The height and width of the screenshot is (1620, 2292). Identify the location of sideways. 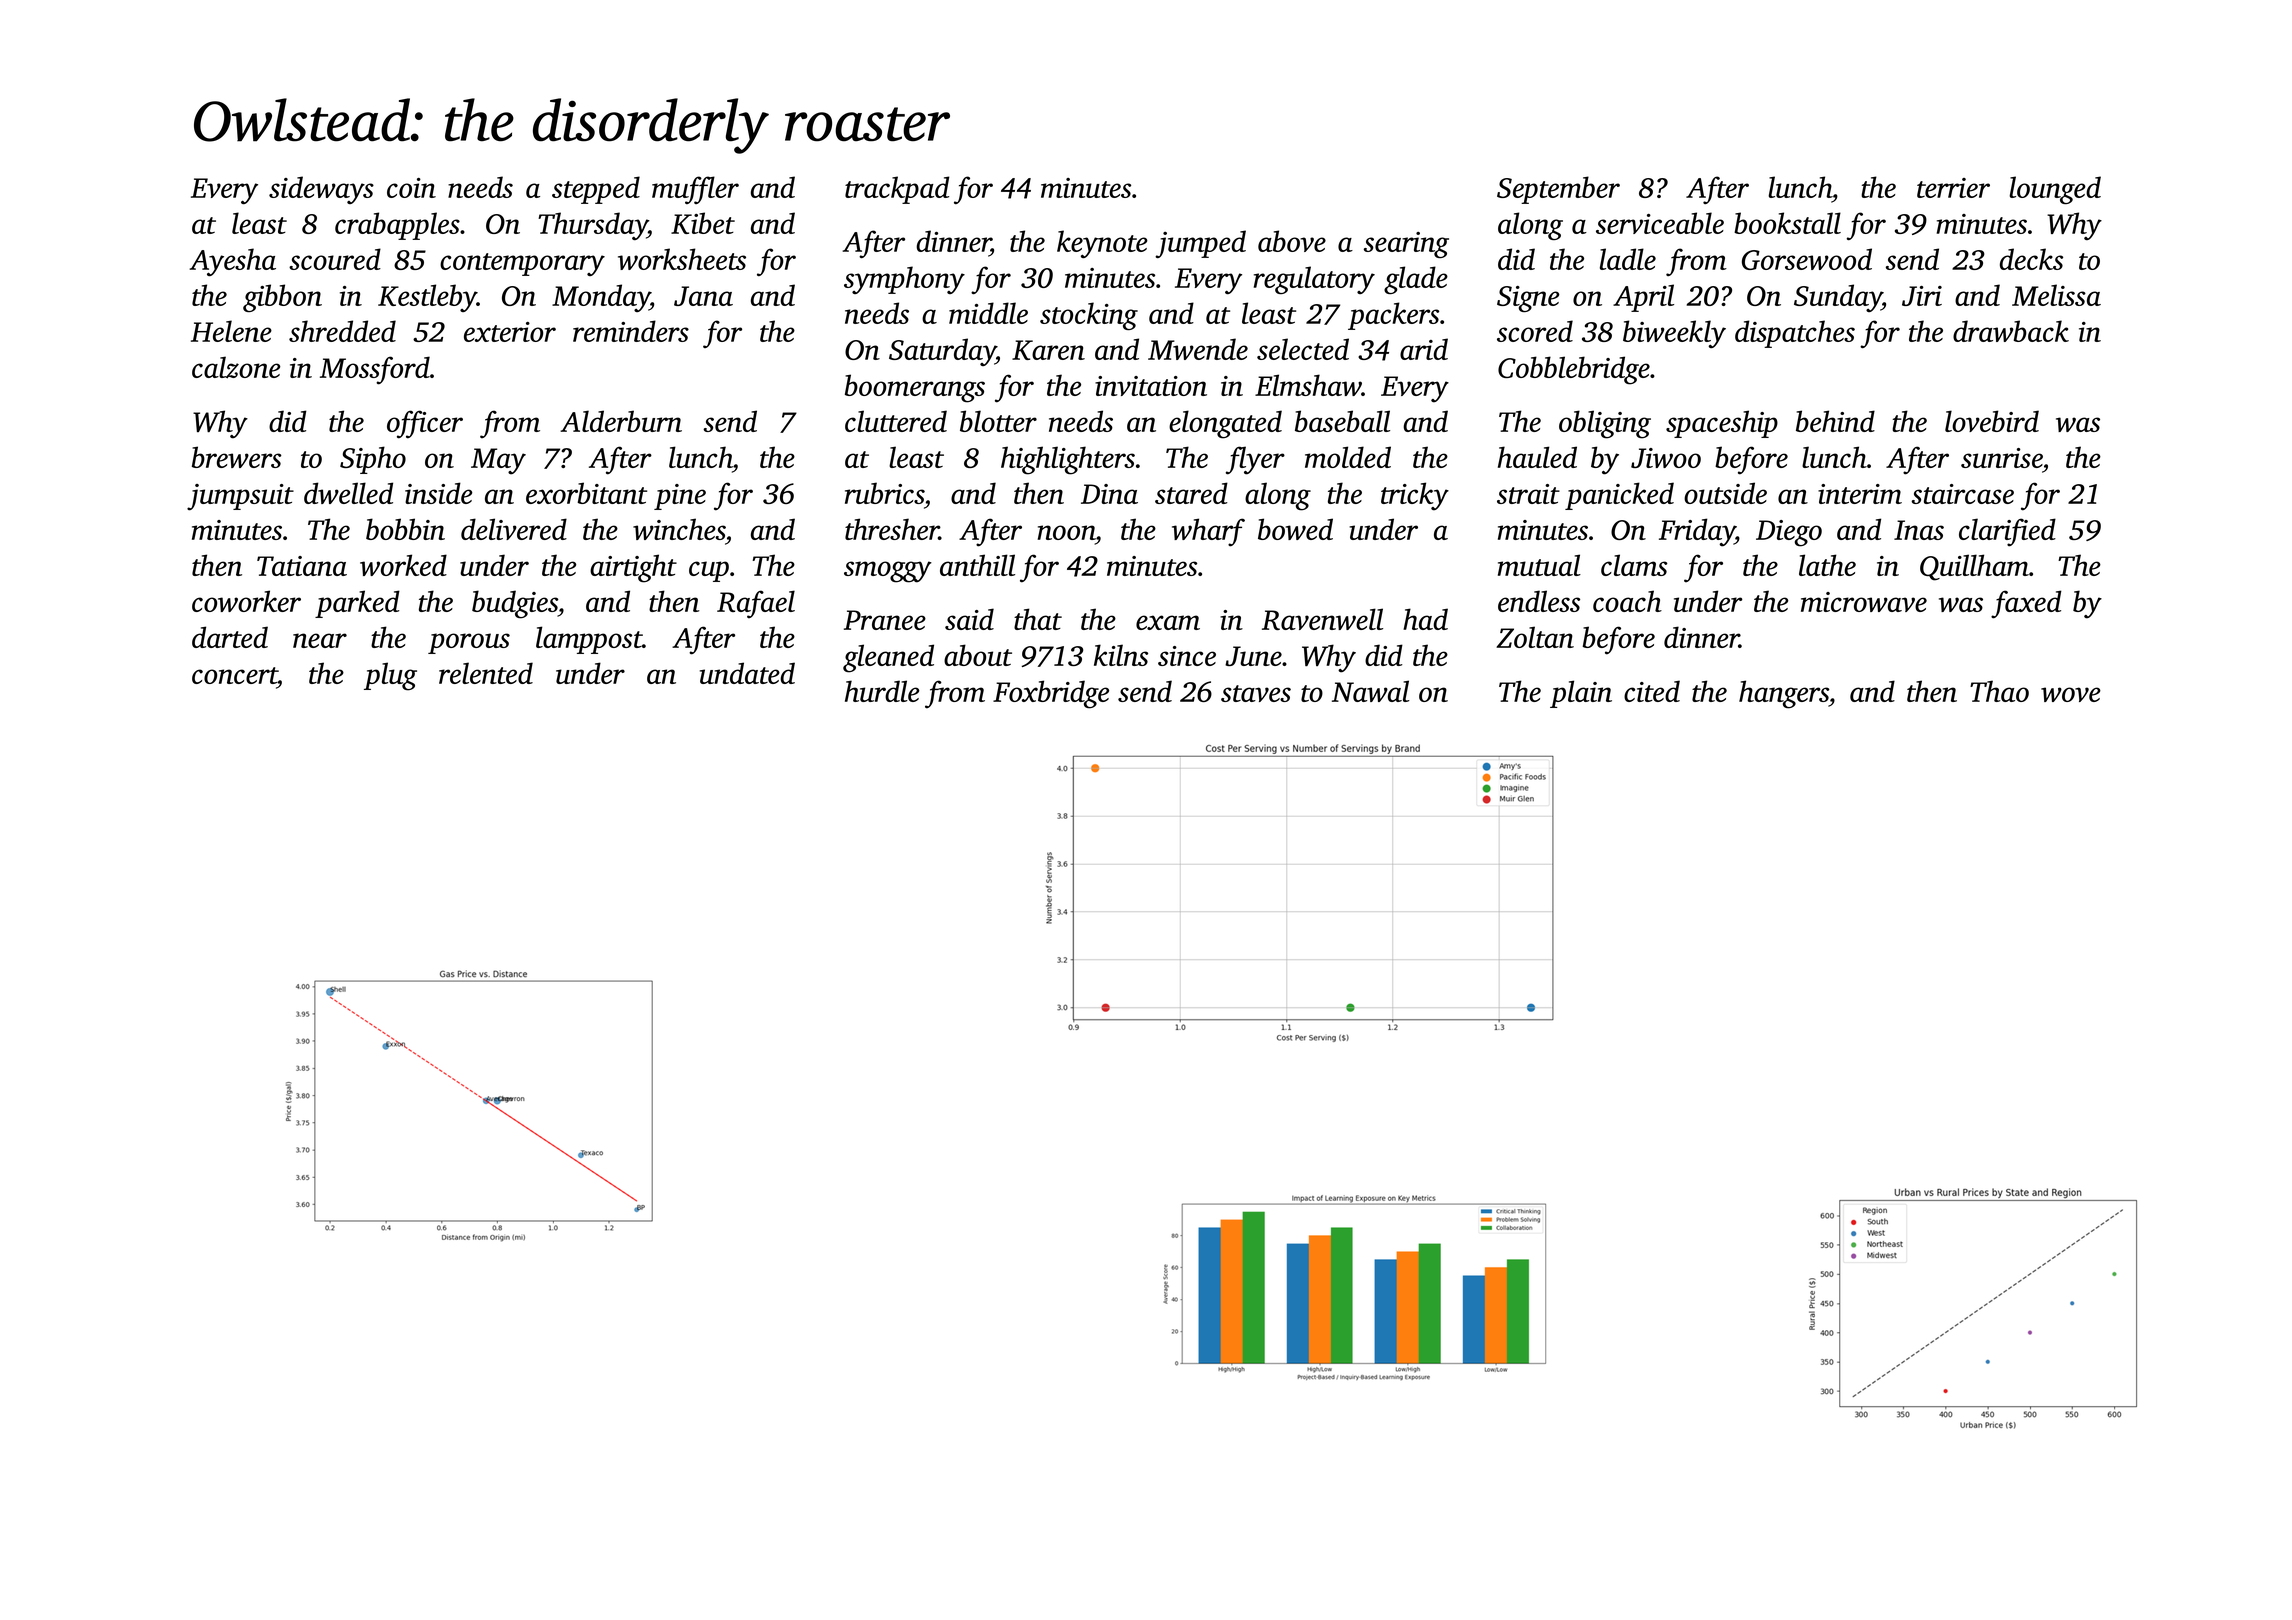
(321, 190).
